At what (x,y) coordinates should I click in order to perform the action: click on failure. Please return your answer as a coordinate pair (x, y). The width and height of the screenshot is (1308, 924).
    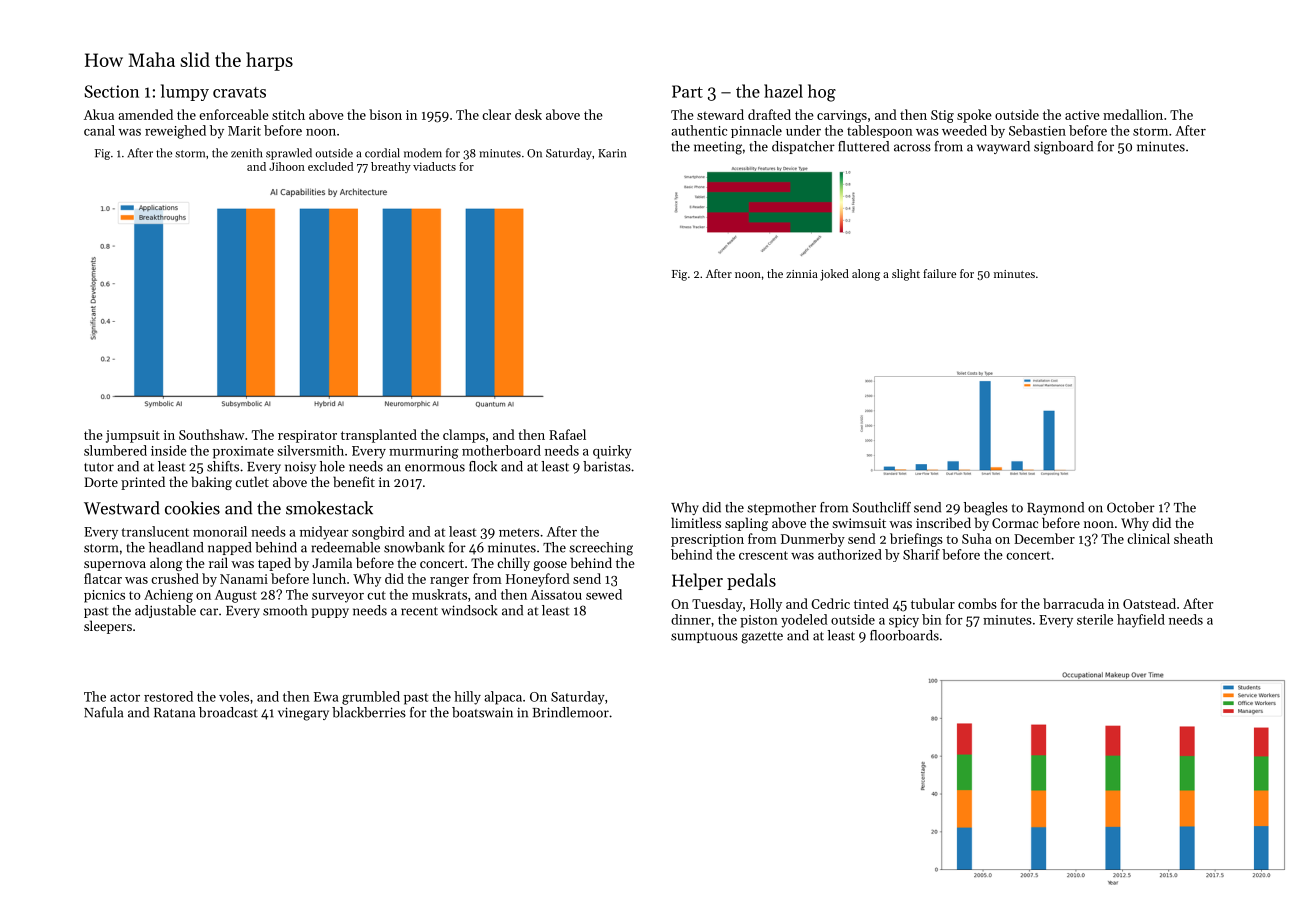
    Looking at the image, I should click on (939, 273).
